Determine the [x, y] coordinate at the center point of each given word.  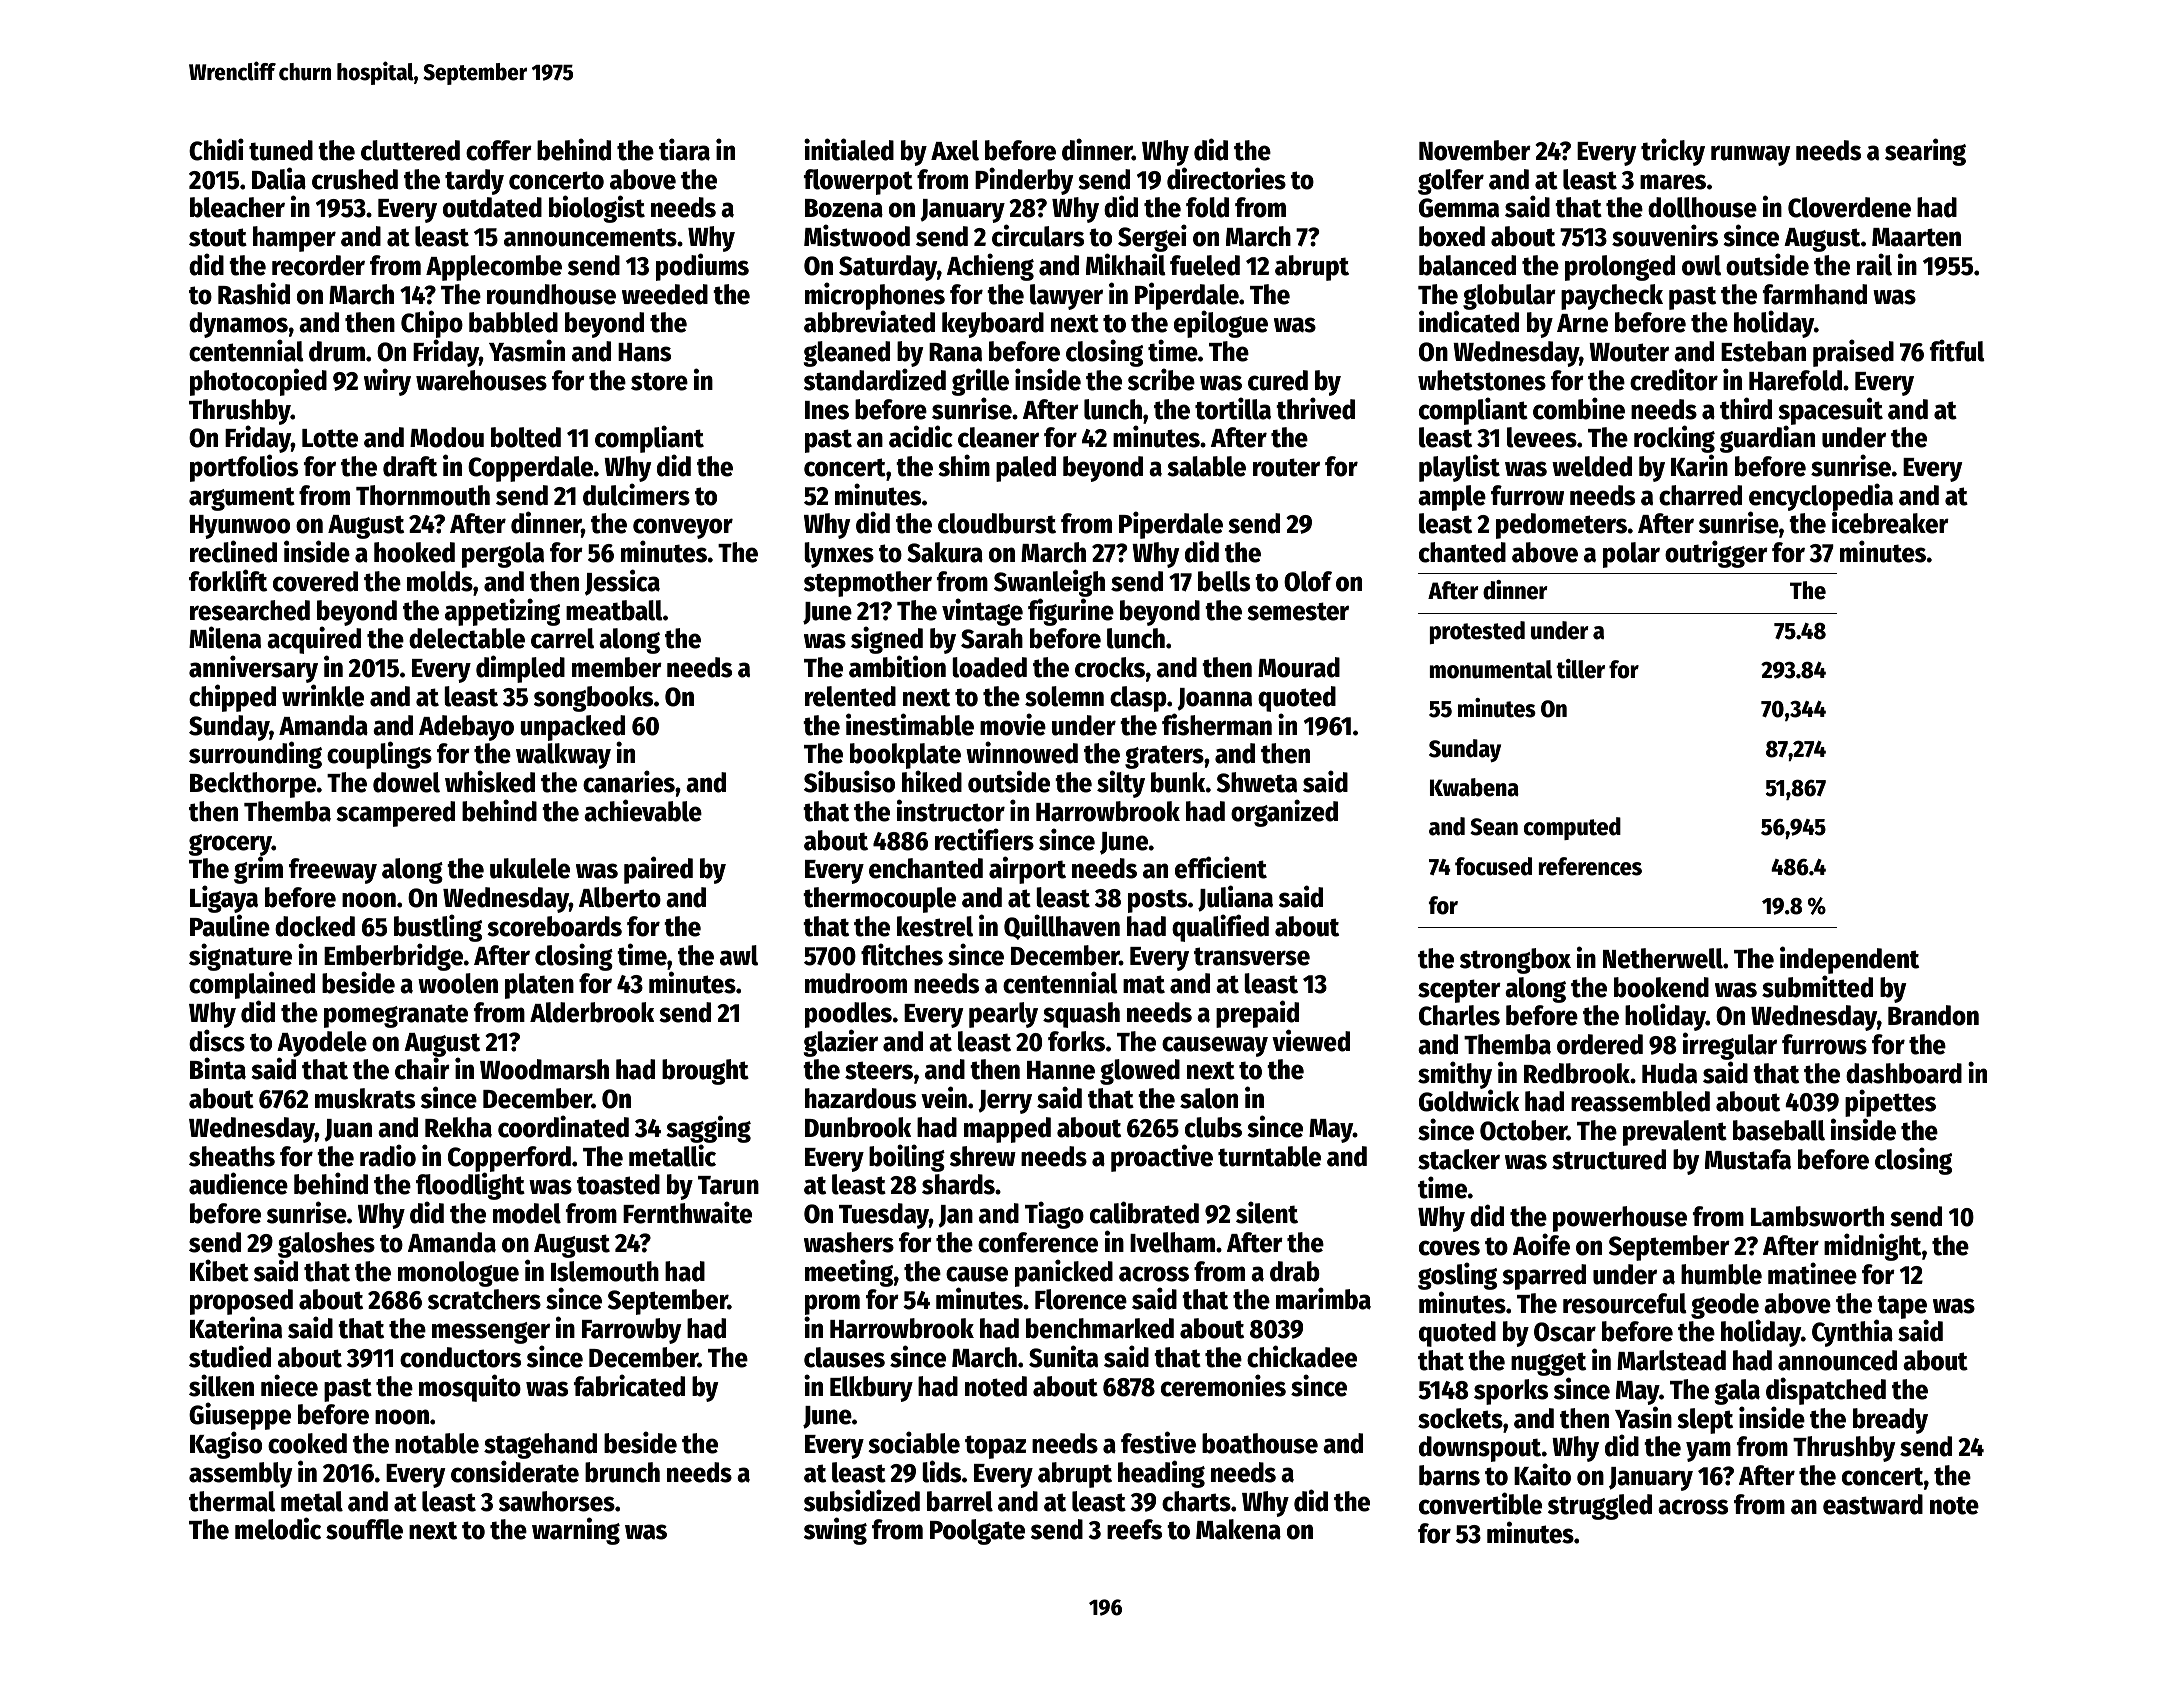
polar [1631, 555]
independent [1849, 960]
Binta [218, 1068]
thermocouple [879, 900]
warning [576, 1531]
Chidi [216, 149]
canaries [629, 781]
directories [1226, 178]
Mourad [1299, 667]
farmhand [1815, 294]
